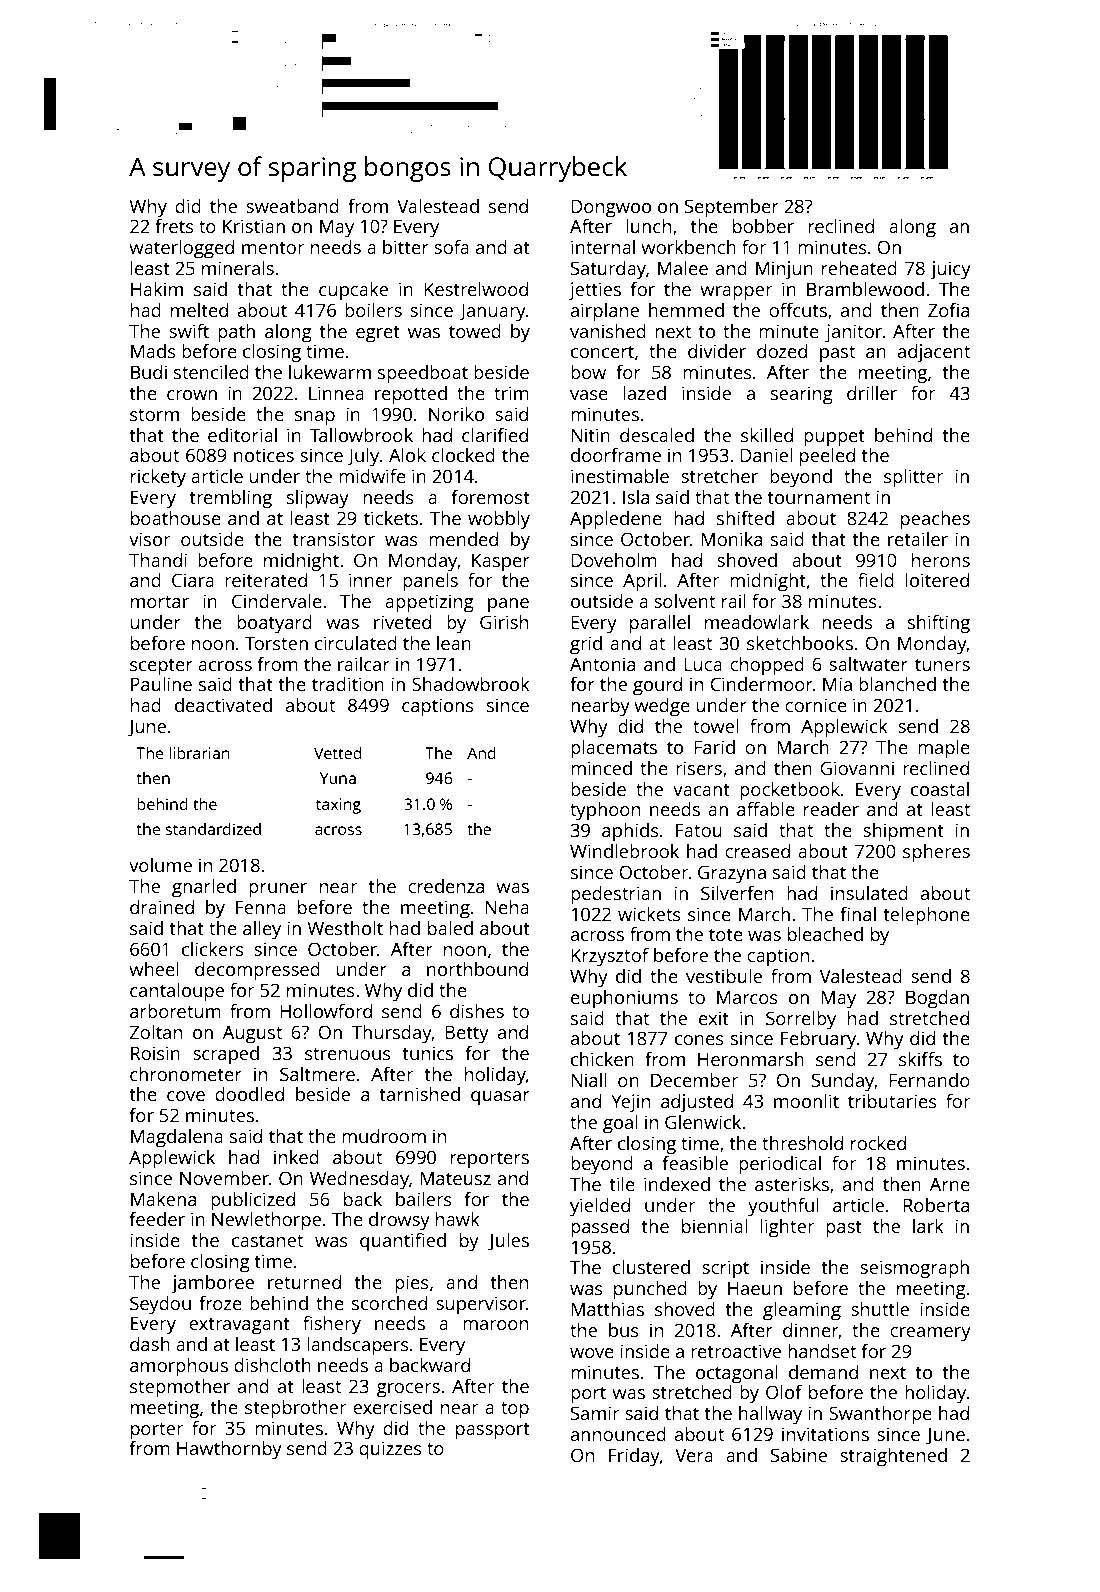  What do you see at coordinates (611, 208) in the screenshot?
I see `Dongwoo` at bounding box center [611, 208].
